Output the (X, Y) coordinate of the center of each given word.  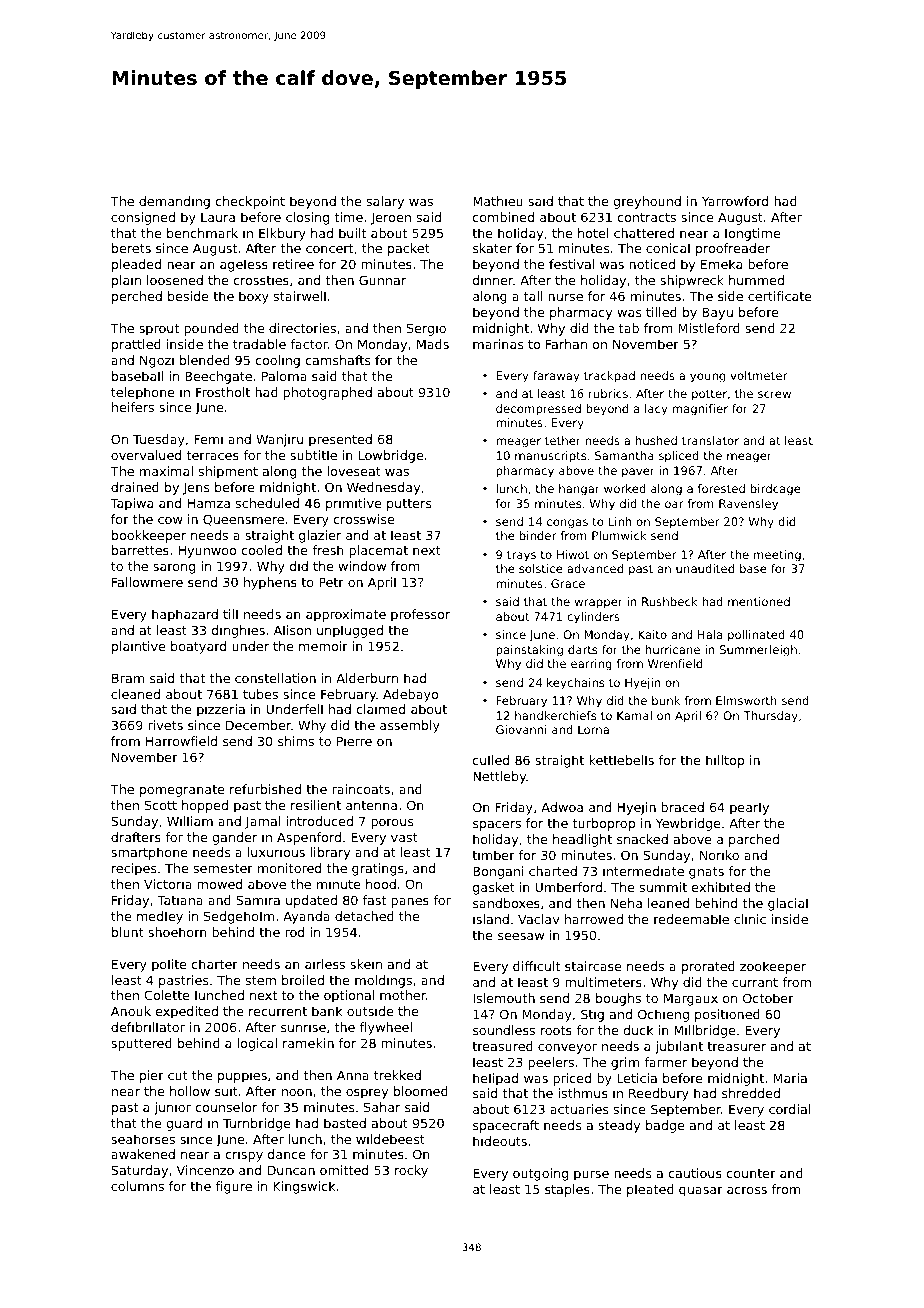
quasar (701, 1192)
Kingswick (304, 1187)
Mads (433, 344)
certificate (780, 296)
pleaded (136, 265)
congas (567, 524)
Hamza (209, 503)
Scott (161, 805)
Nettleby (499, 777)
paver (638, 473)
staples (567, 1190)
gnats (706, 873)
